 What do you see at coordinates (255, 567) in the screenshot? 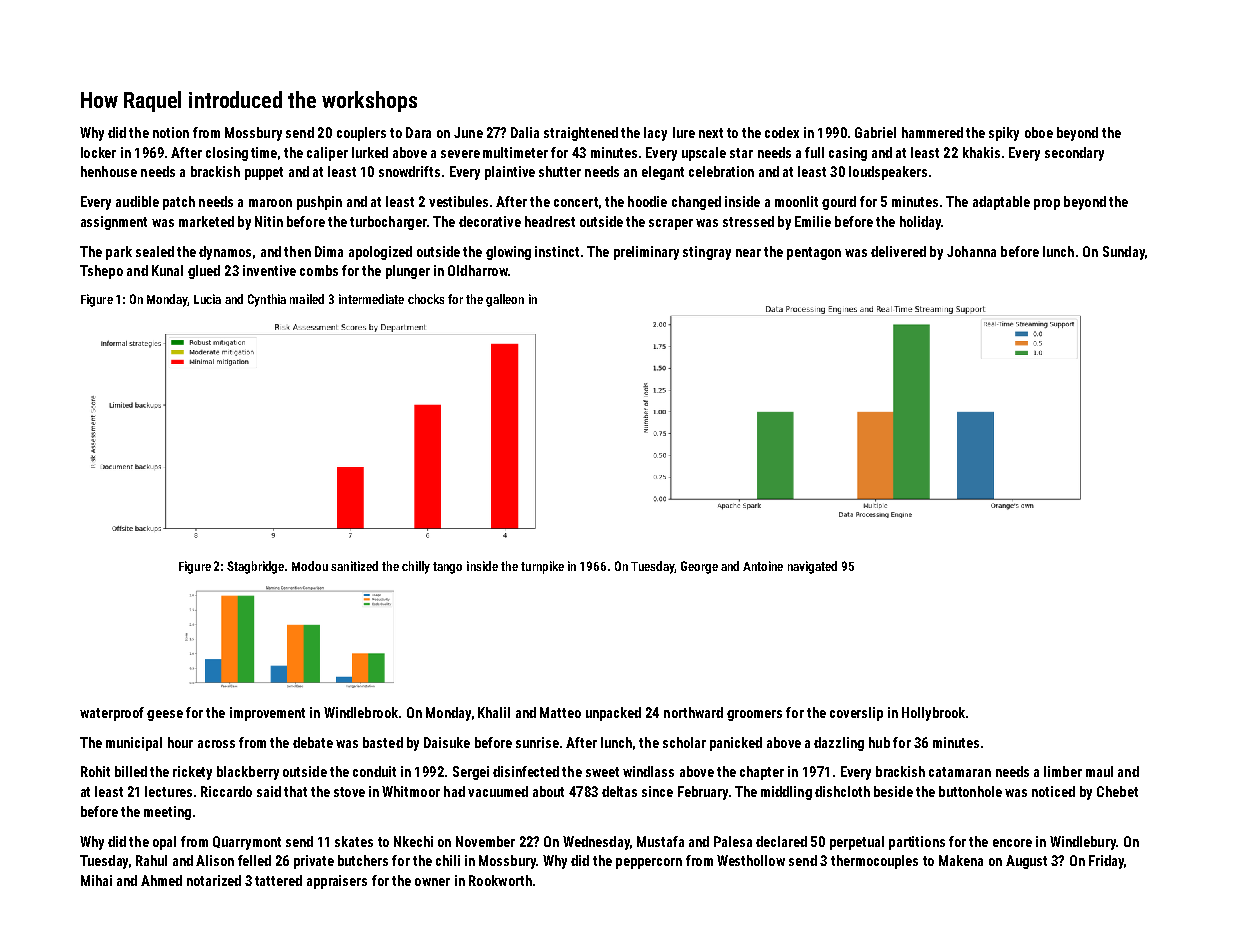
I see `Stagbridge` at bounding box center [255, 567].
